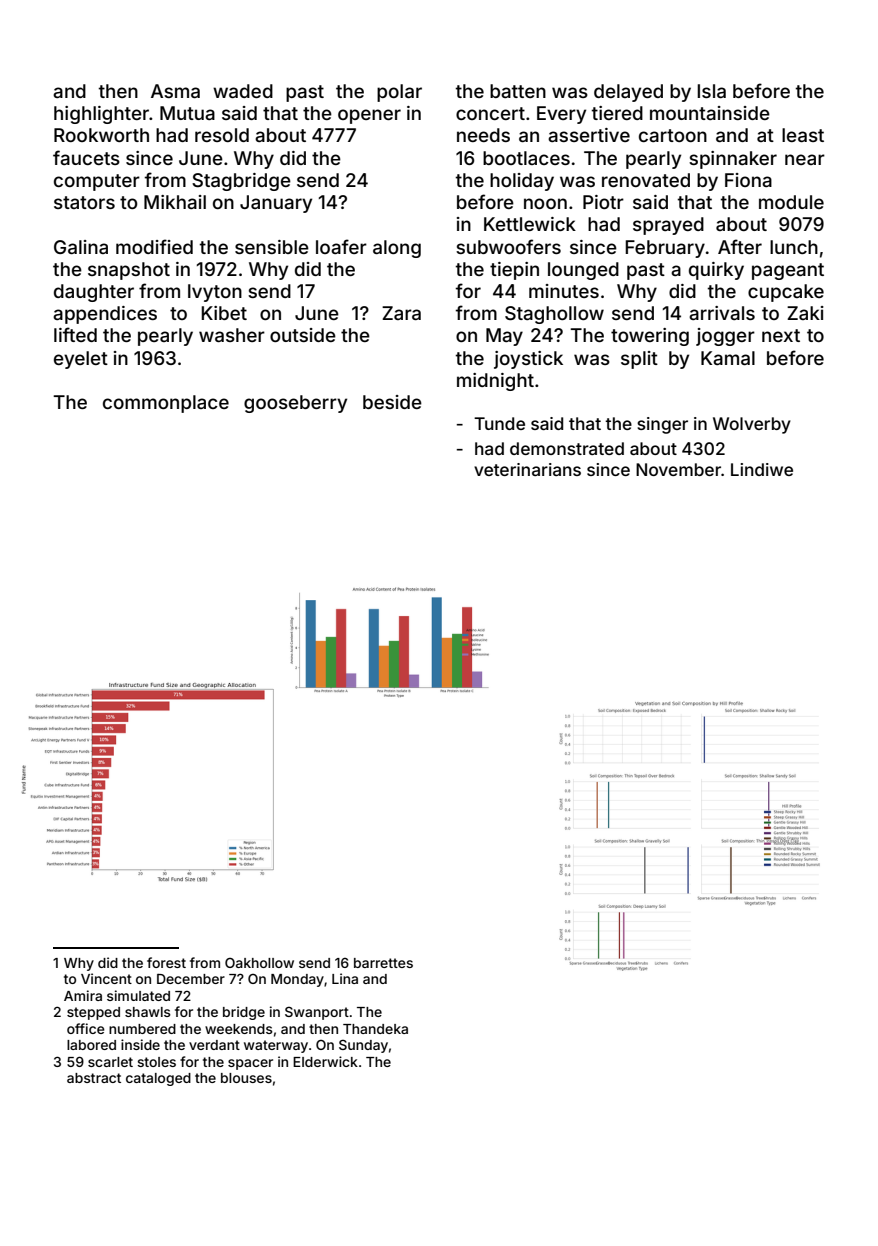  I want to click on blouses, so click(246, 1078).
